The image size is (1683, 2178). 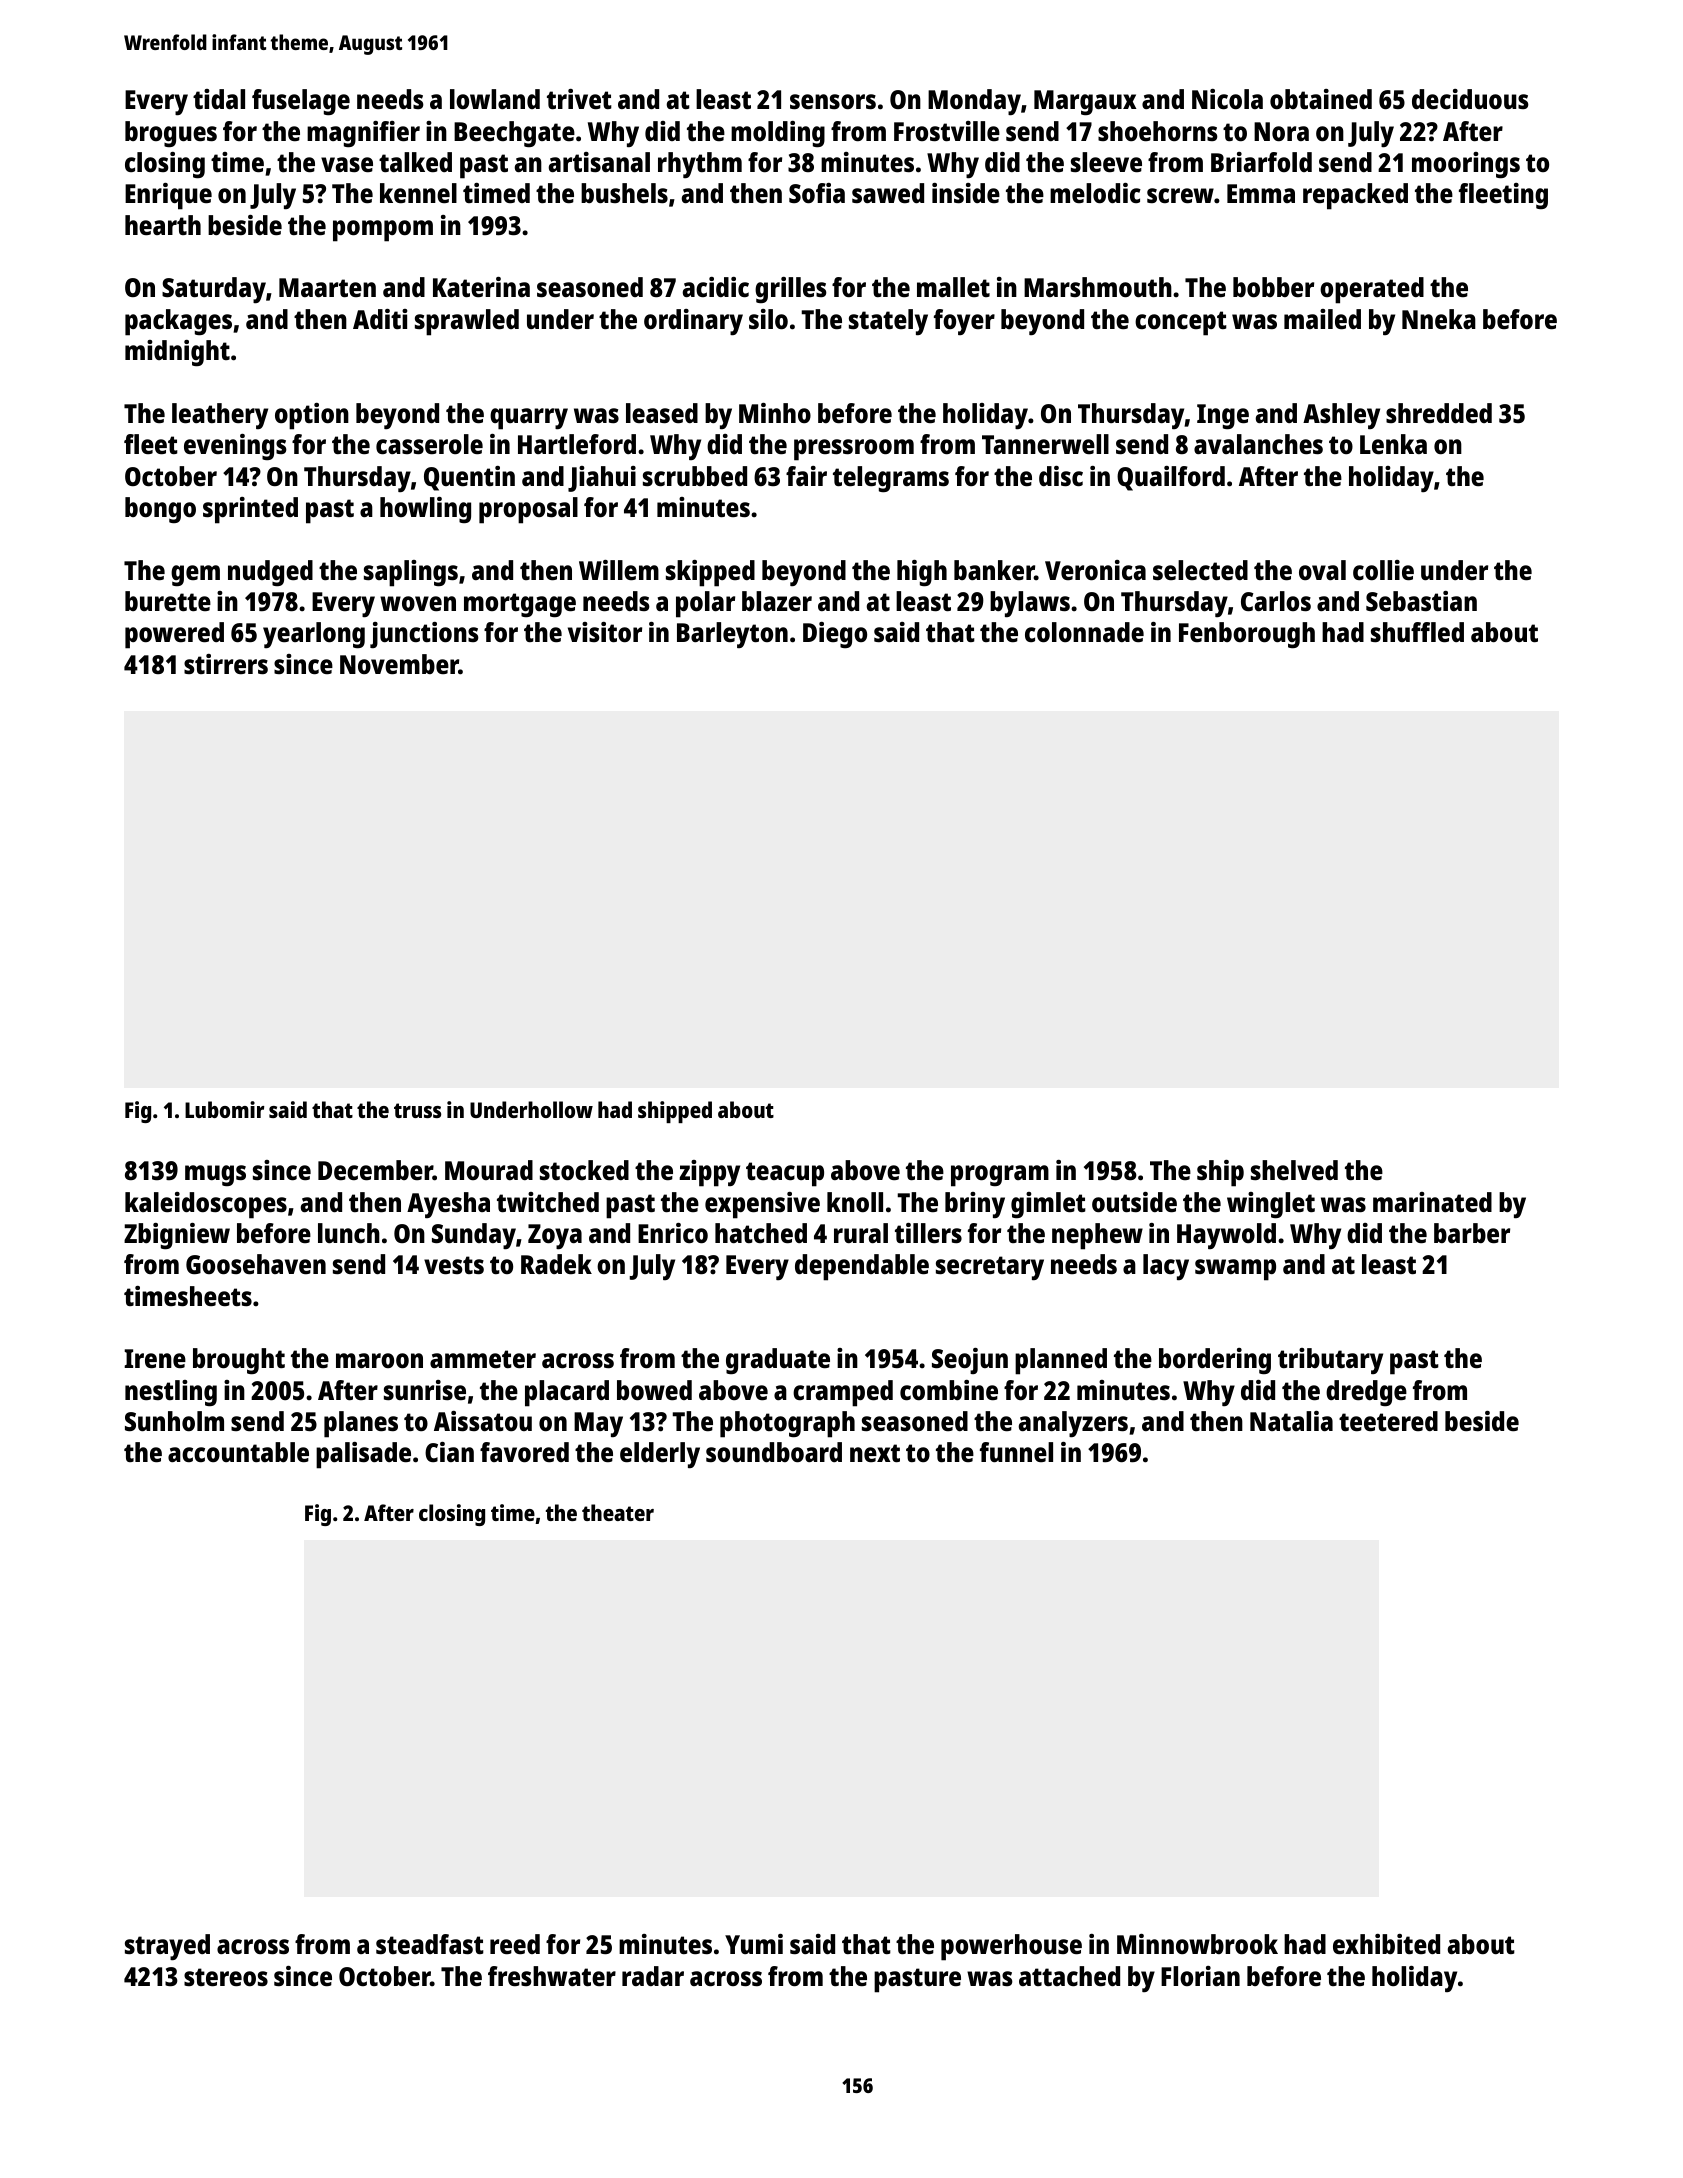 What do you see at coordinates (855, 1202) in the screenshot?
I see `knoll` at bounding box center [855, 1202].
